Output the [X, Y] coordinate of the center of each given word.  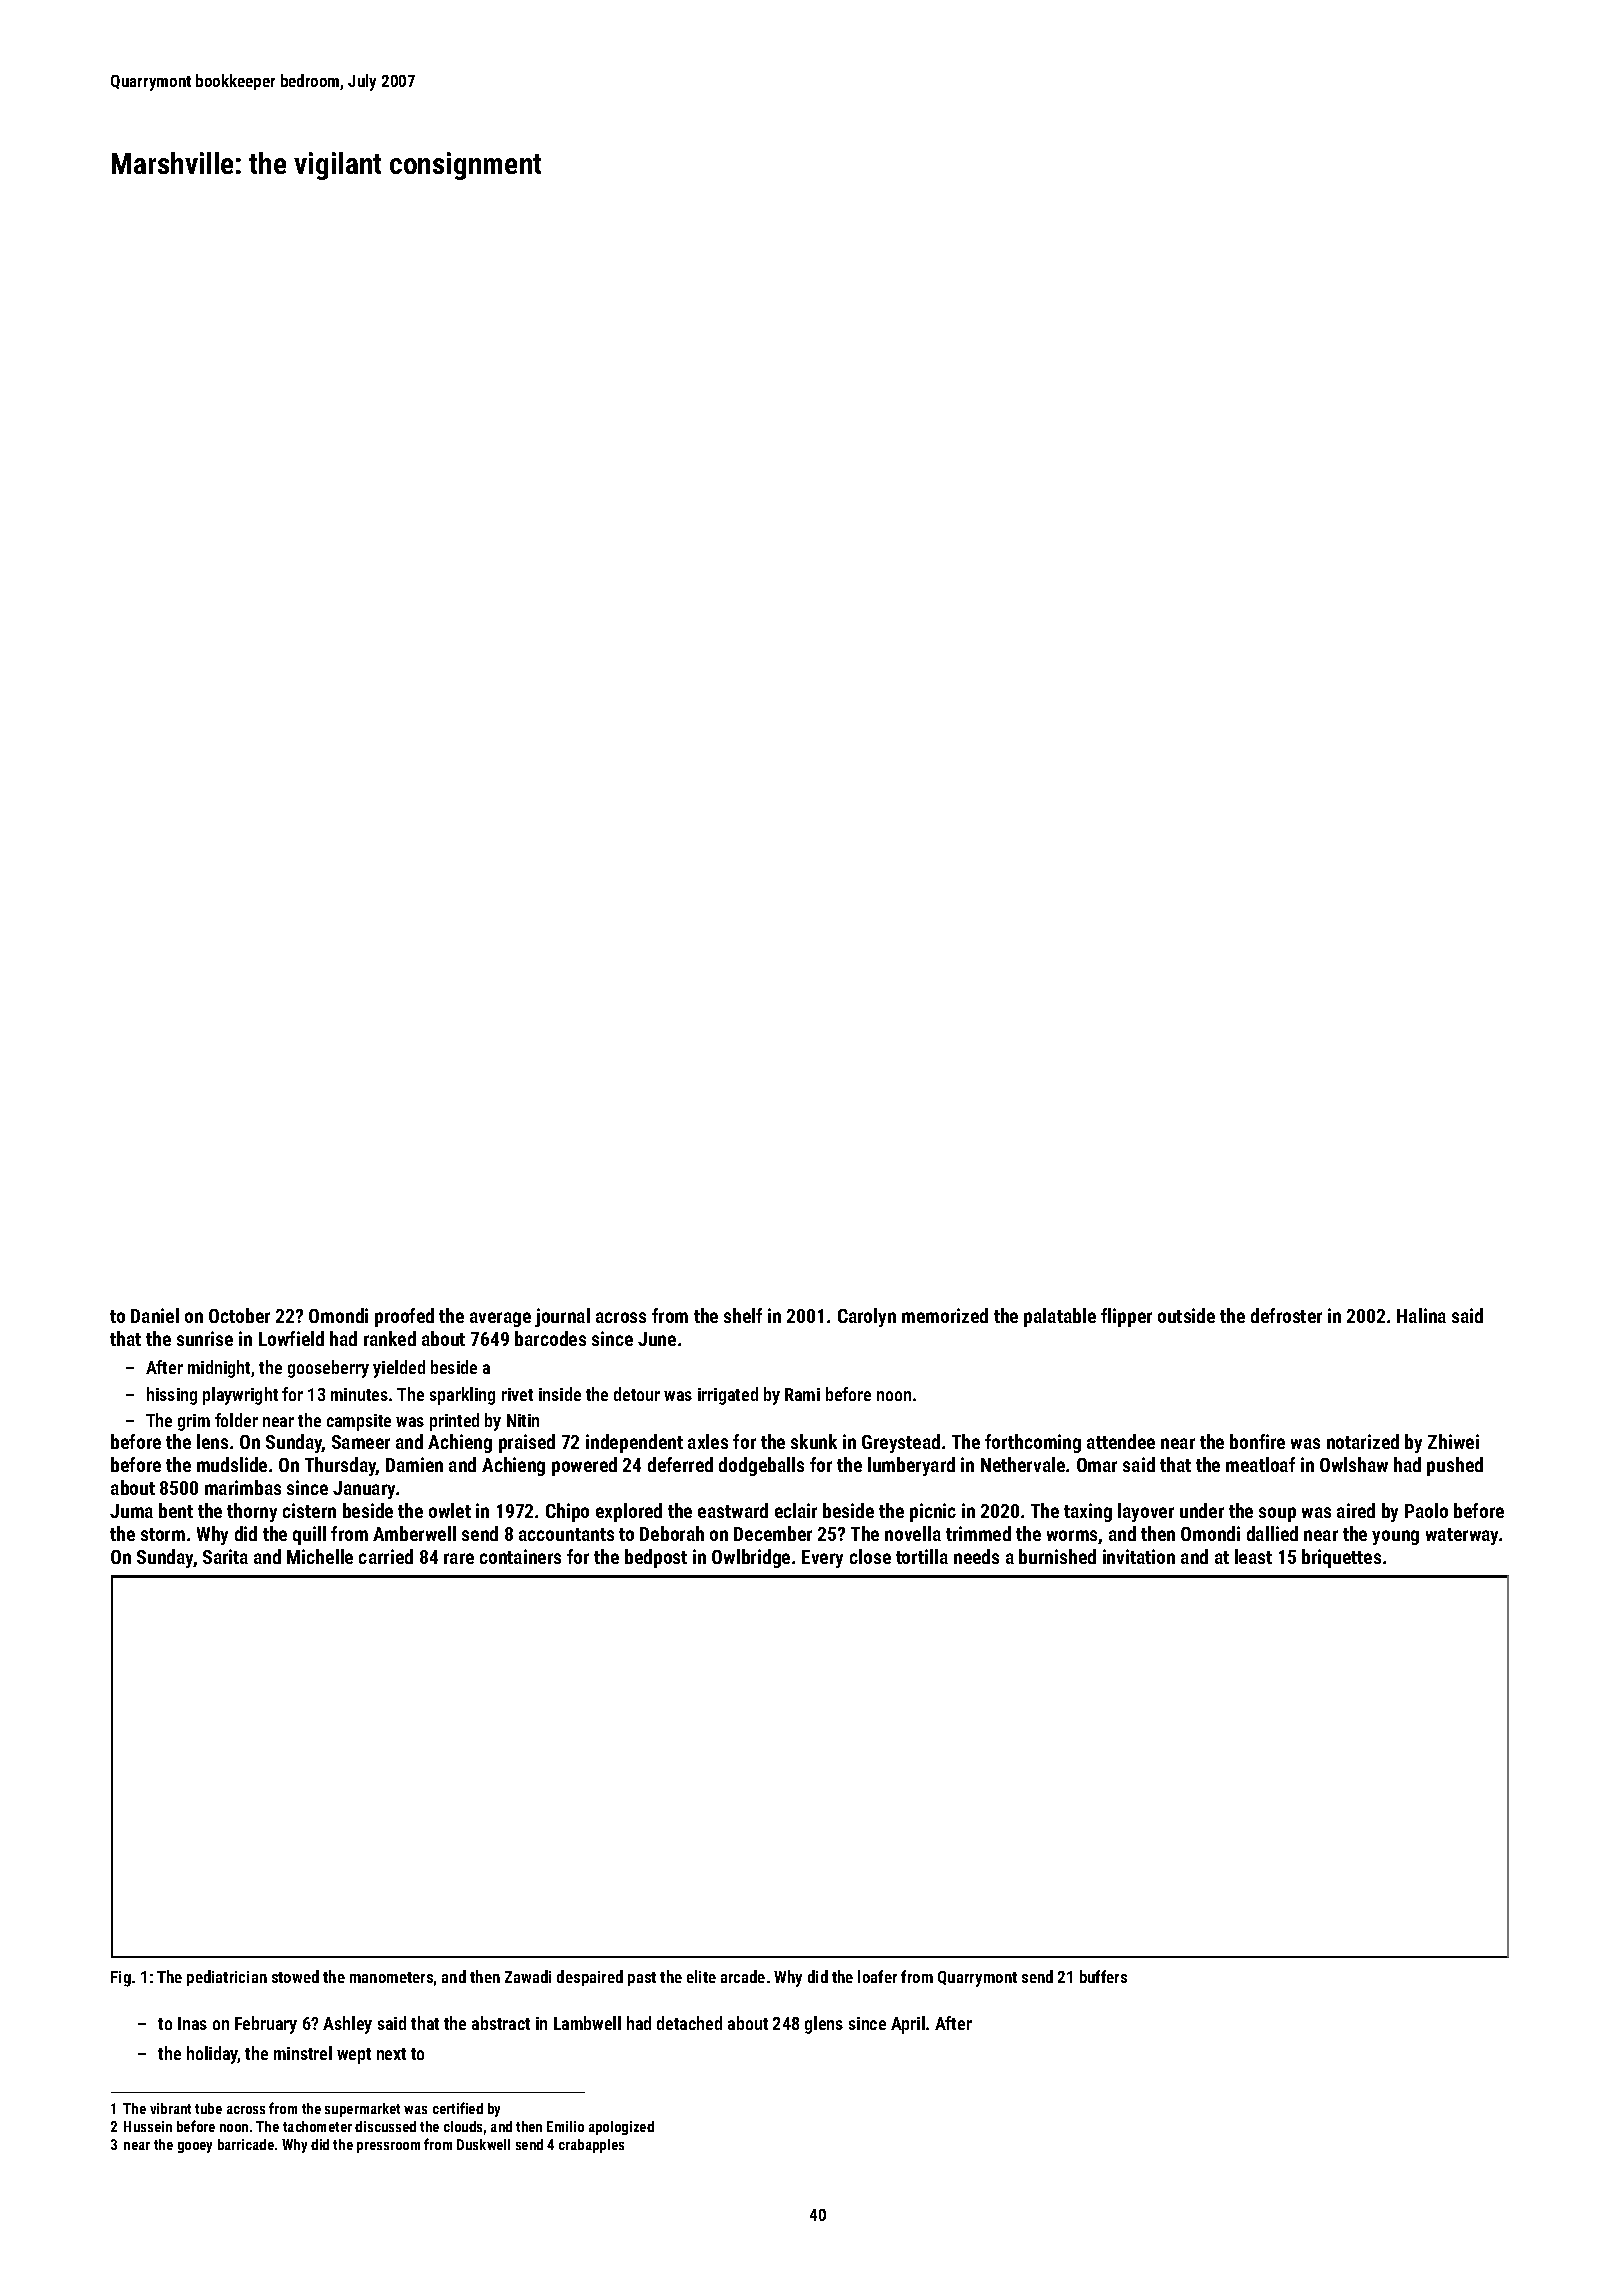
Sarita [225, 1556]
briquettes [1341, 1558]
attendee [1121, 1441]
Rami [802, 1394]
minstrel [303, 2053]
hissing [172, 1396]
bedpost [656, 1558]
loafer [877, 1976]
